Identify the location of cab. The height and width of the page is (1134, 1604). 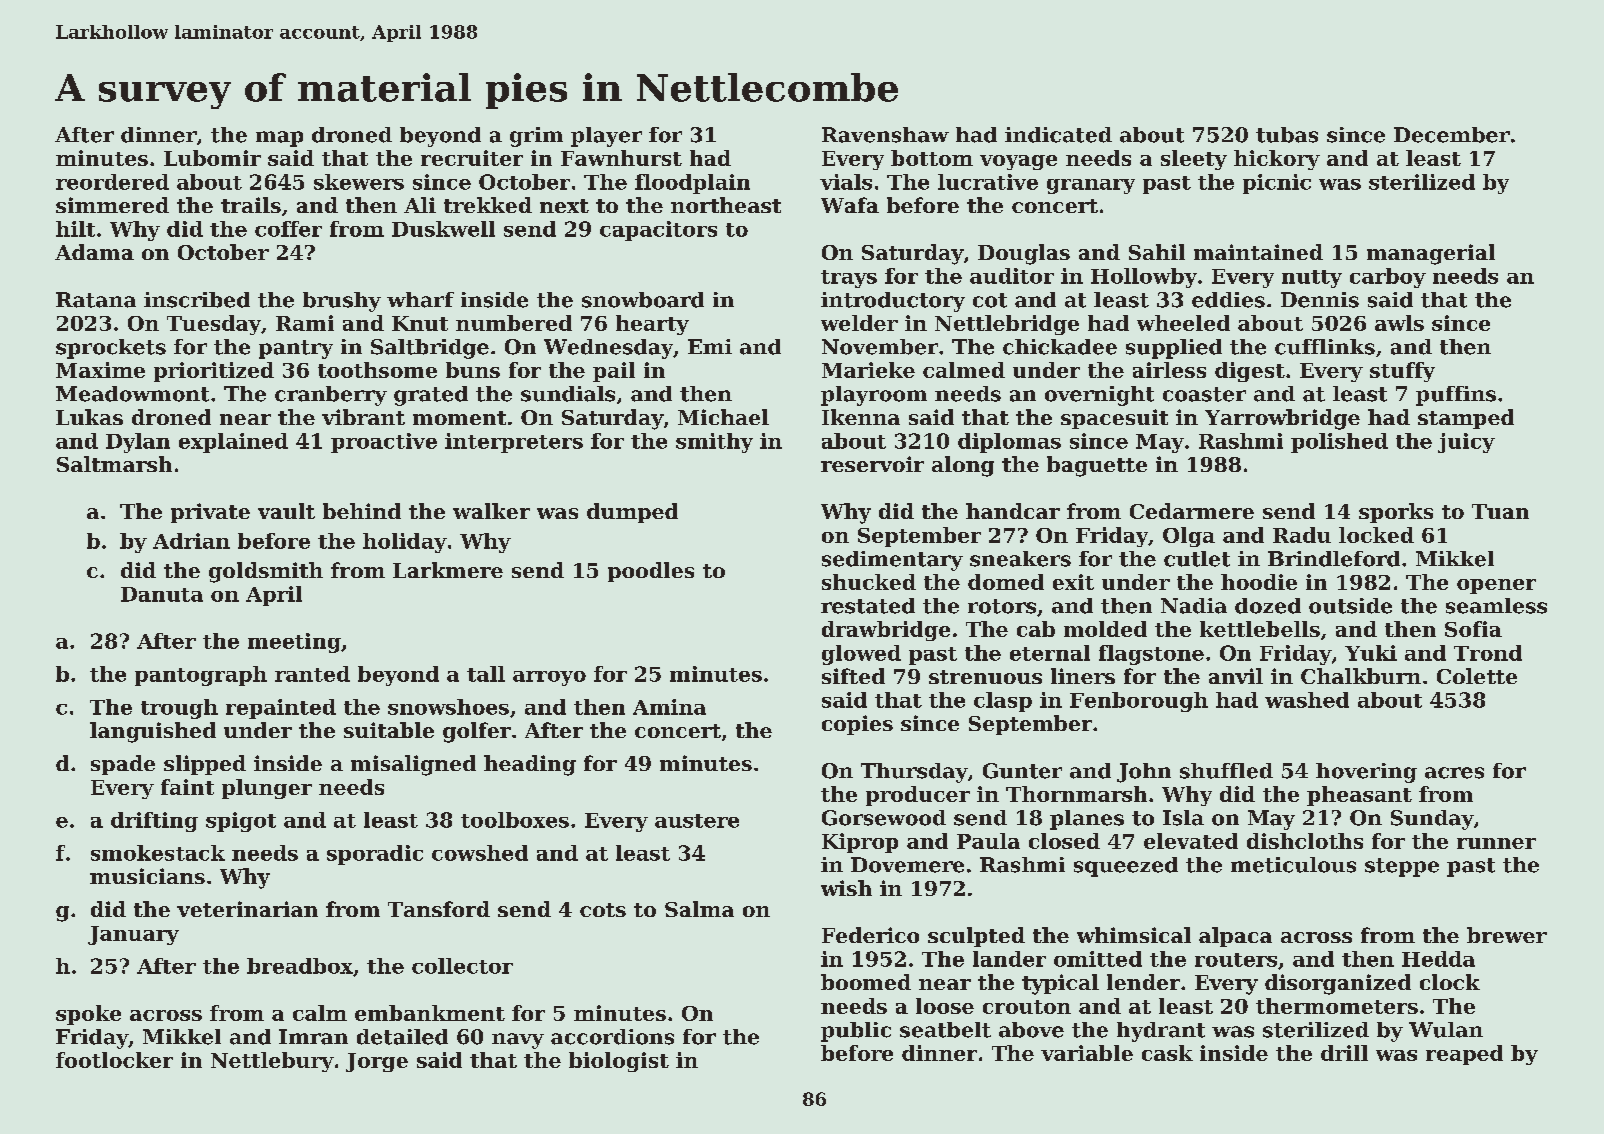
(1036, 629).
